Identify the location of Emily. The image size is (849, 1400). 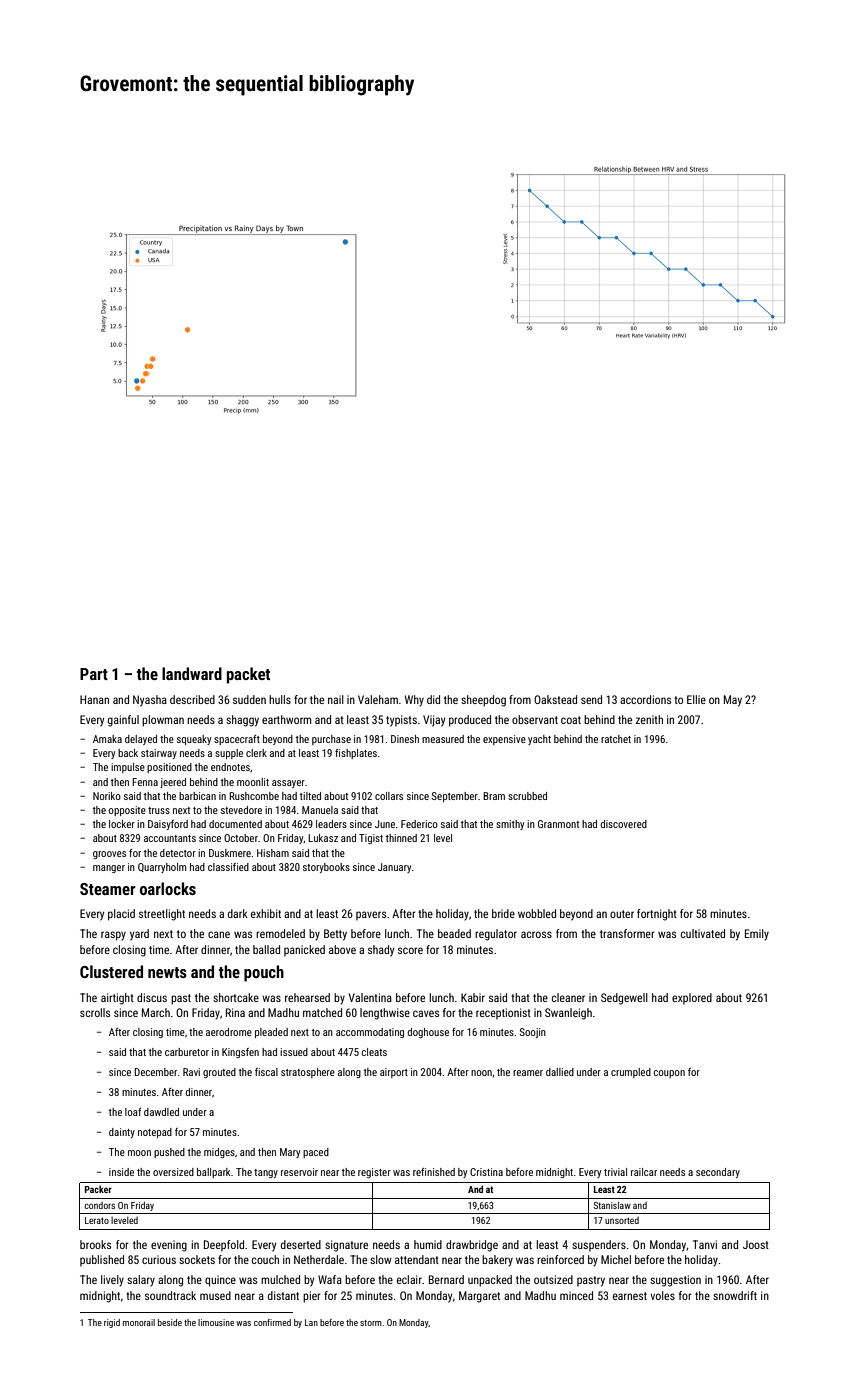
(757, 935).
